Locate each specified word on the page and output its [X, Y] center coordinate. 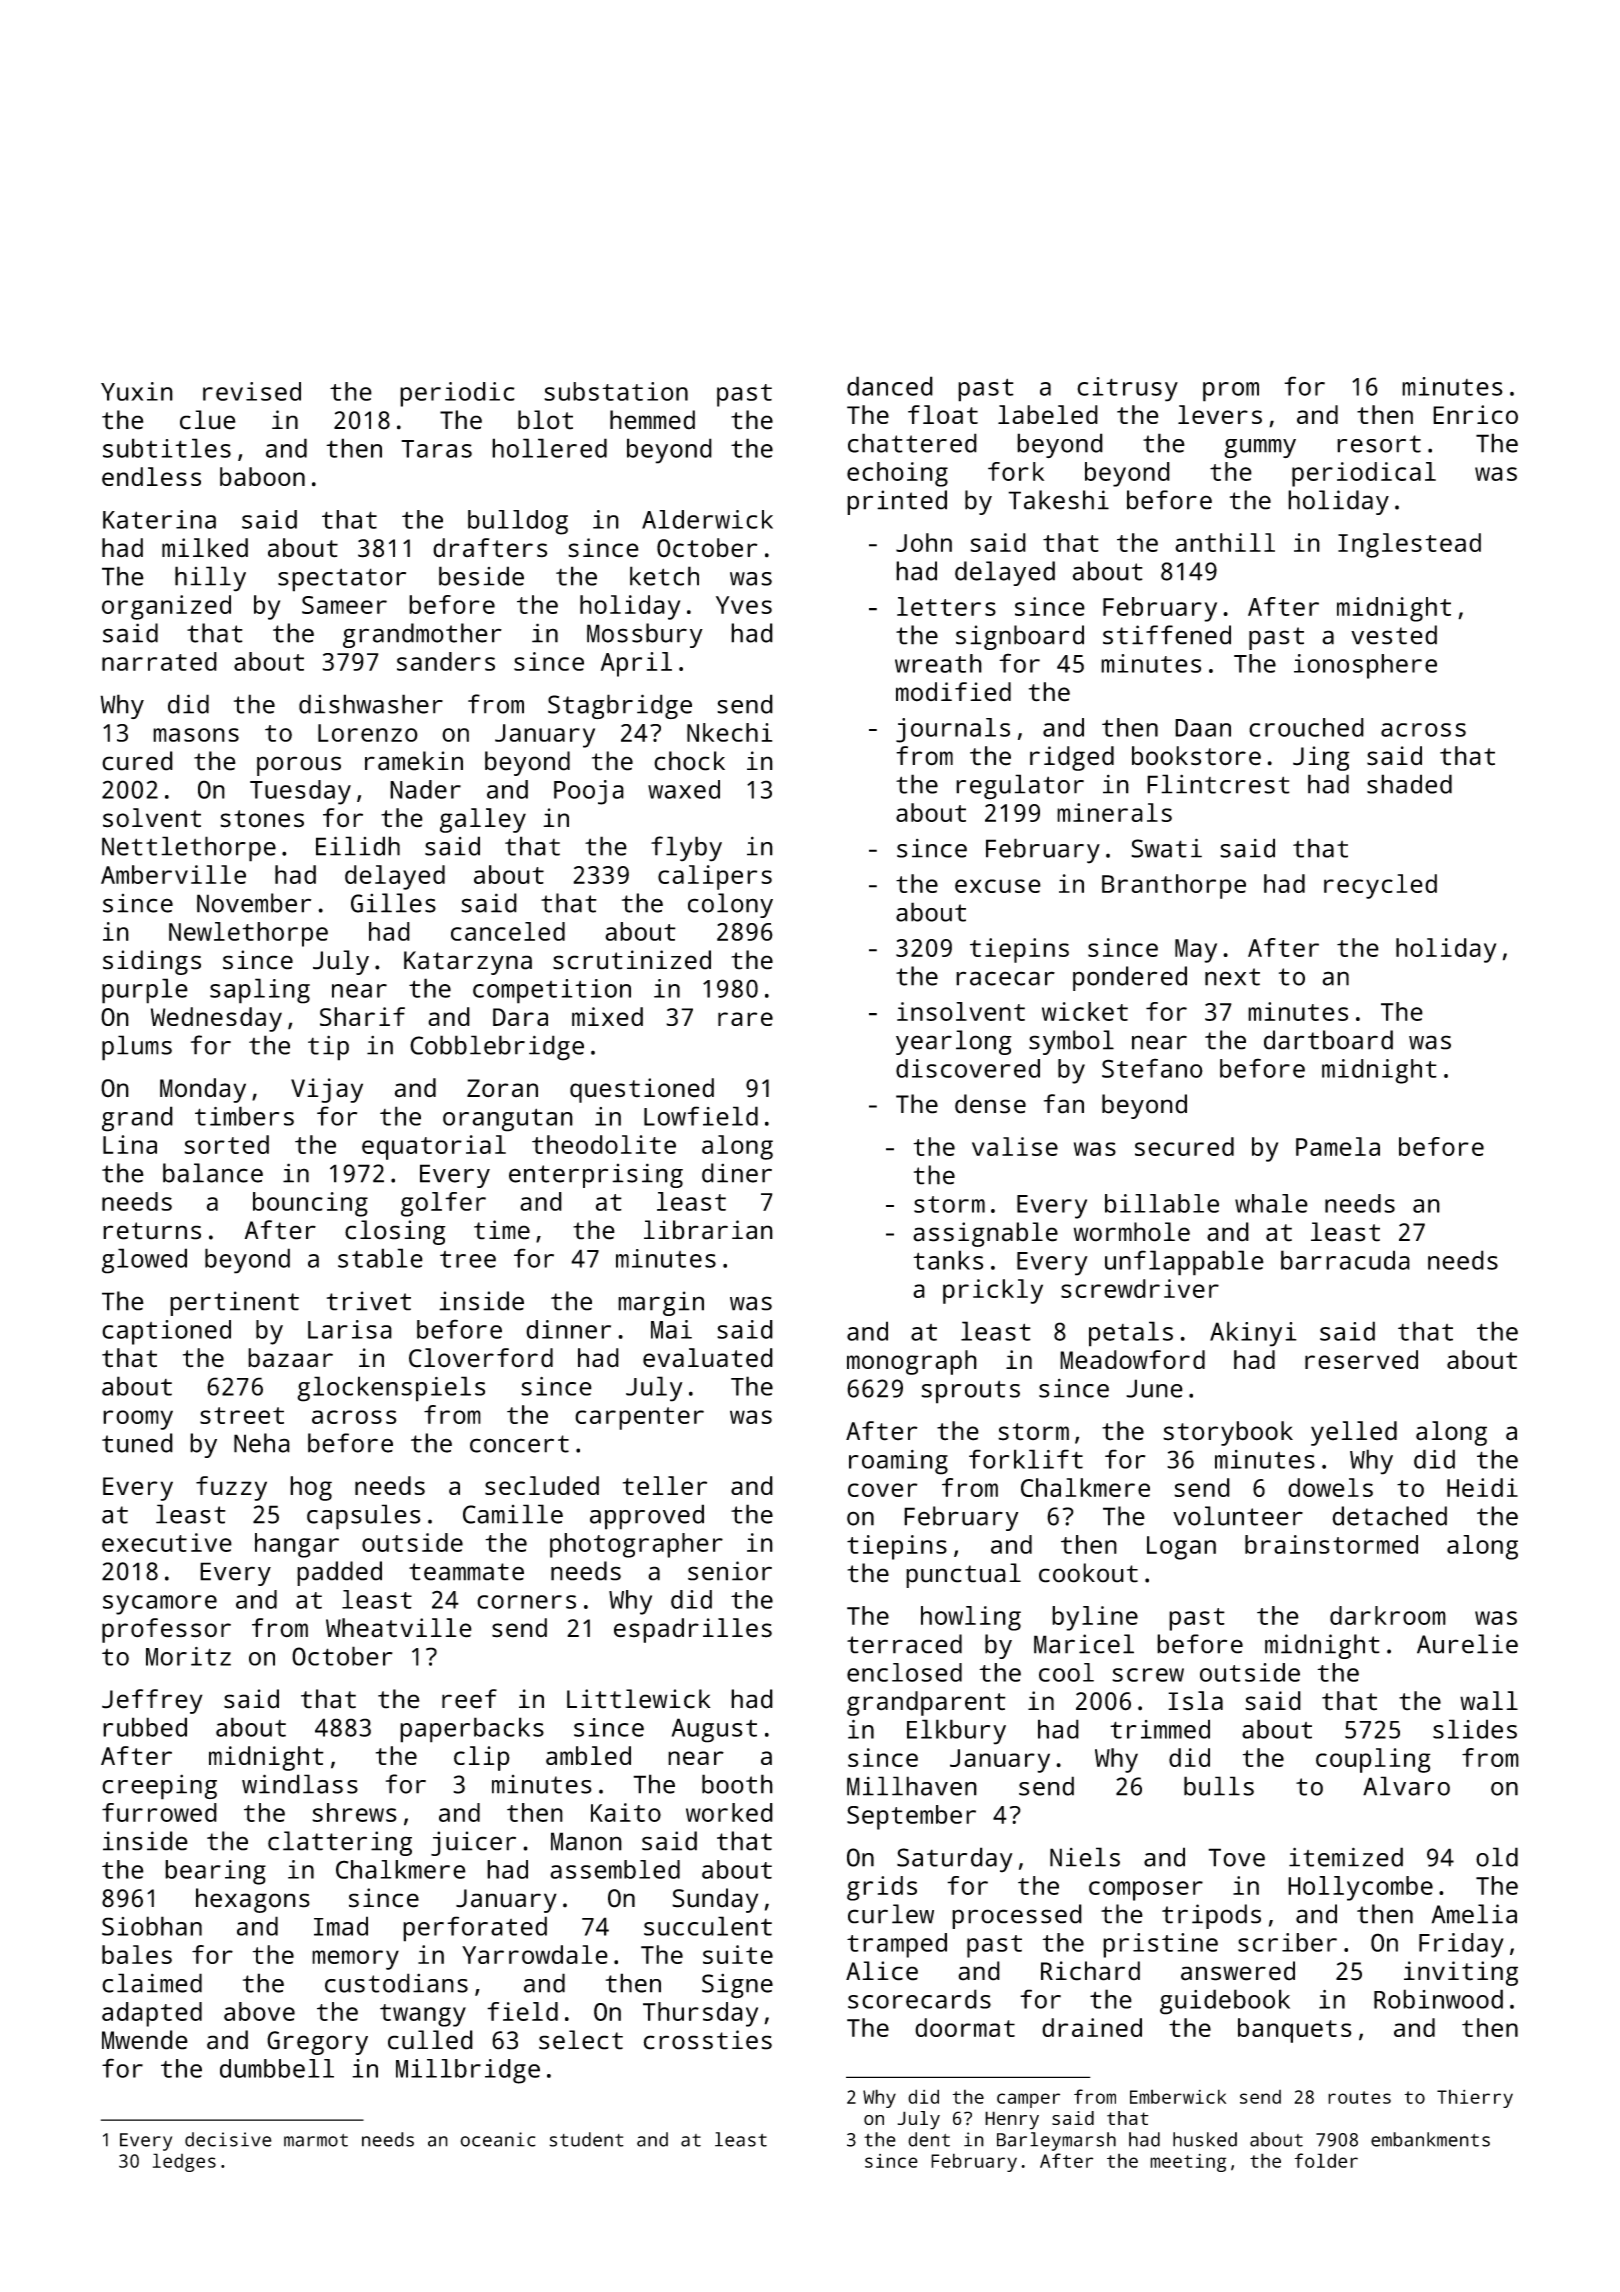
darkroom [1388, 1615]
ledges [184, 2162]
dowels [1330, 1487]
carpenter [639, 1418]
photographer [636, 1545]
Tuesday [300, 792]
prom [1231, 392]
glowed [144, 1261]
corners [526, 1602]
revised [252, 391]
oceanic [498, 2139]
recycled [1380, 886]
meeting [1188, 2163]
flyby [686, 849]
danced [890, 386]
